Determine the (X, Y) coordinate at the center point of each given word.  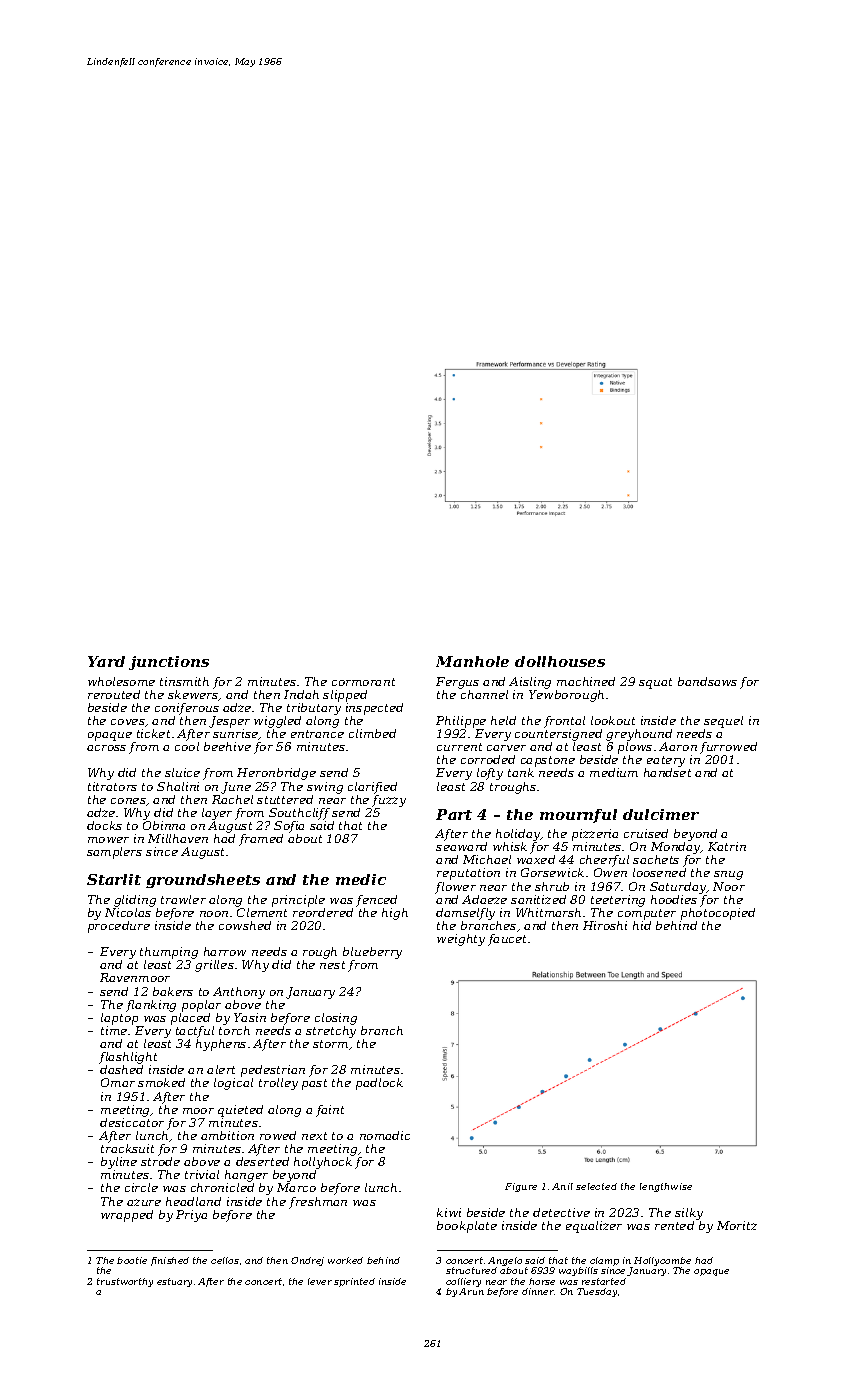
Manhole (472, 661)
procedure (119, 927)
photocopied (718, 914)
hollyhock (323, 1163)
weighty (461, 940)
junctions (169, 663)
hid (642, 925)
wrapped (127, 1216)
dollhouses (560, 661)
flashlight (128, 1058)
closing (336, 1019)
